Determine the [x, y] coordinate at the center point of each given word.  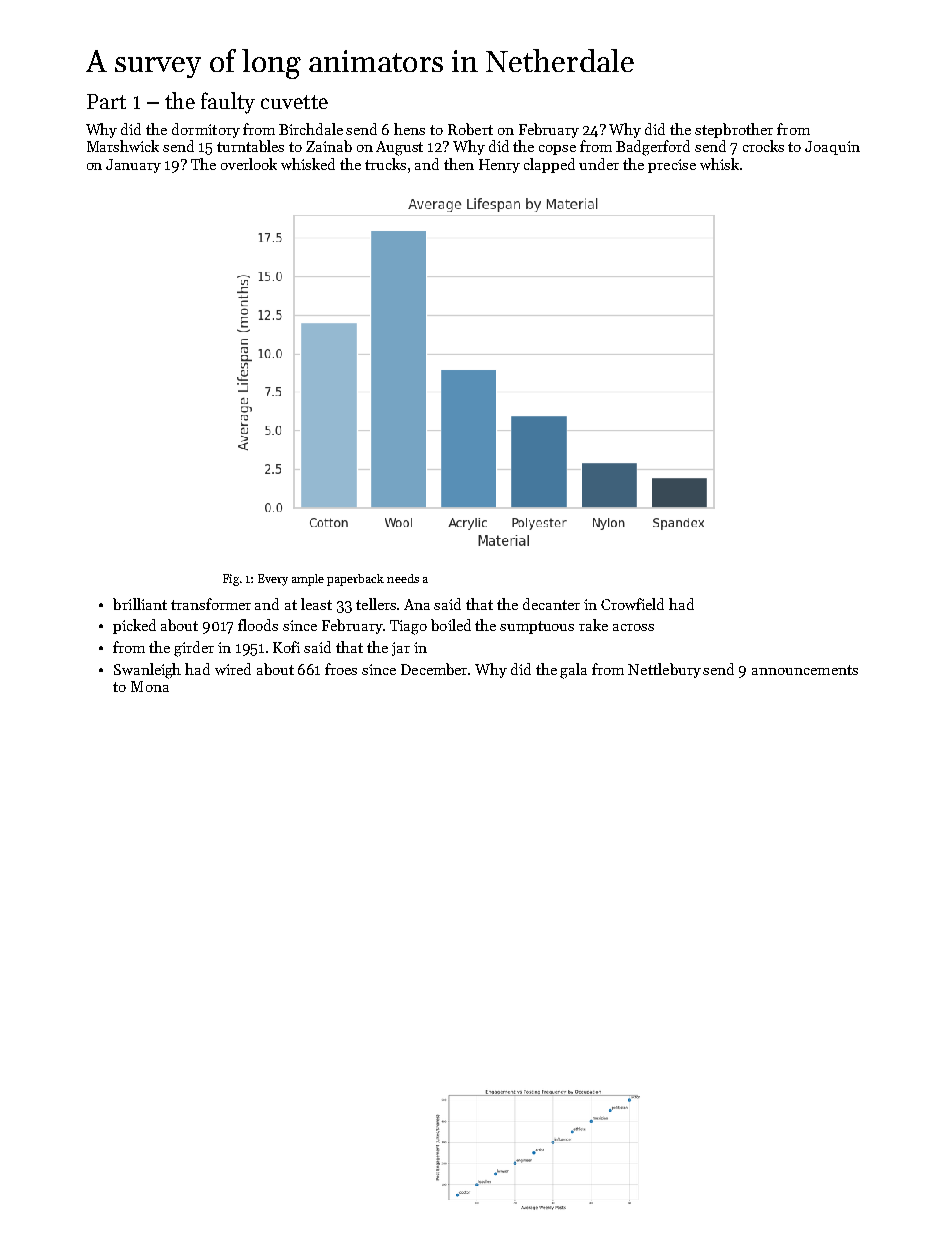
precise [672, 166]
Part [106, 101]
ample [308, 580]
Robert [470, 129]
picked [134, 626]
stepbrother [734, 130]
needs [403, 578]
